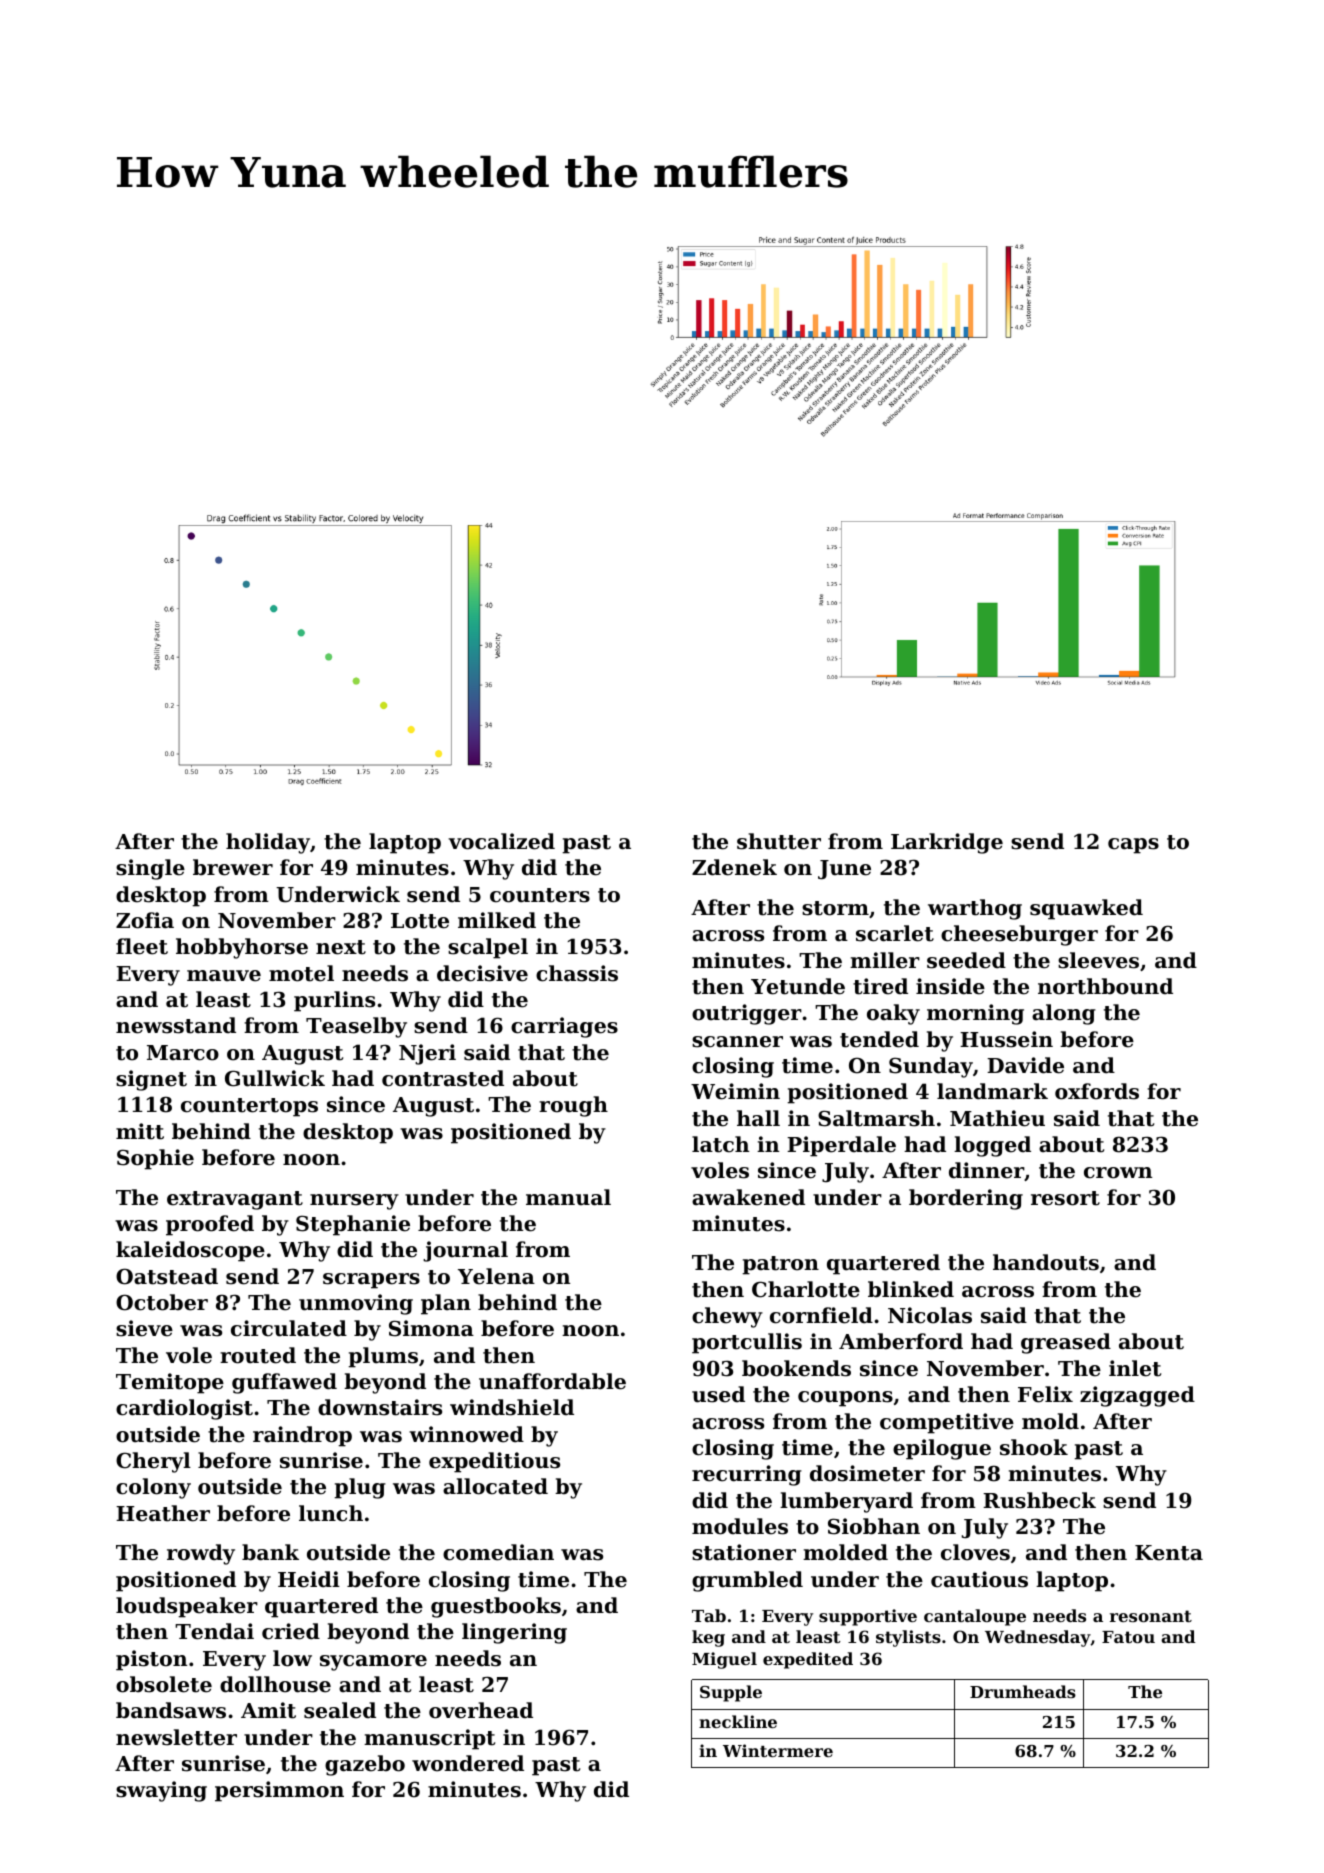 This document has width=1324, height=1873. What do you see at coordinates (747, 1343) in the document?
I see `portcullis` at bounding box center [747, 1343].
